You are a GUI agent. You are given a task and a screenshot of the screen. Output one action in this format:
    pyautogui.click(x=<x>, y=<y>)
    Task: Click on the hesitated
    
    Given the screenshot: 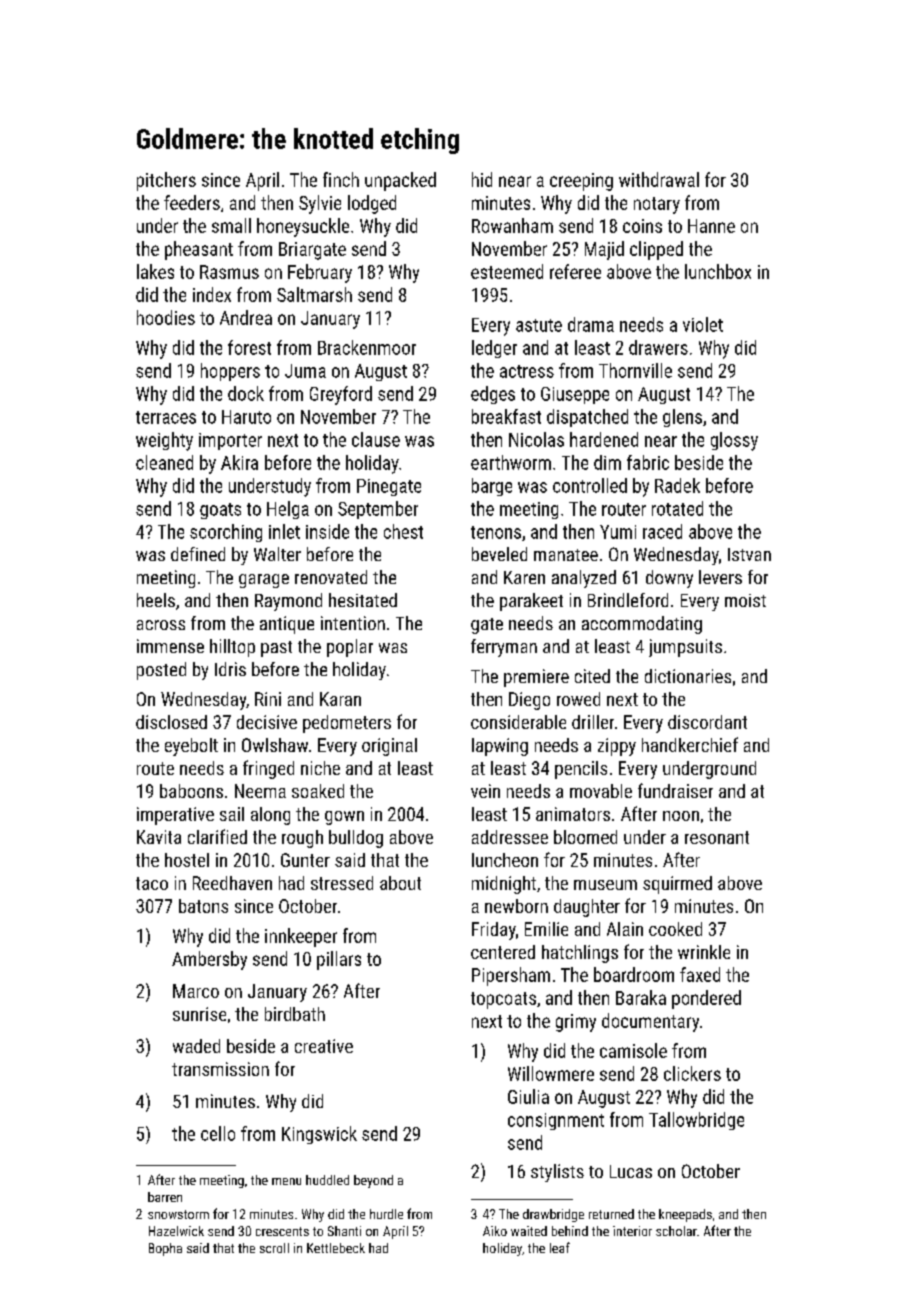 What is the action you would take?
    pyautogui.click(x=363, y=600)
